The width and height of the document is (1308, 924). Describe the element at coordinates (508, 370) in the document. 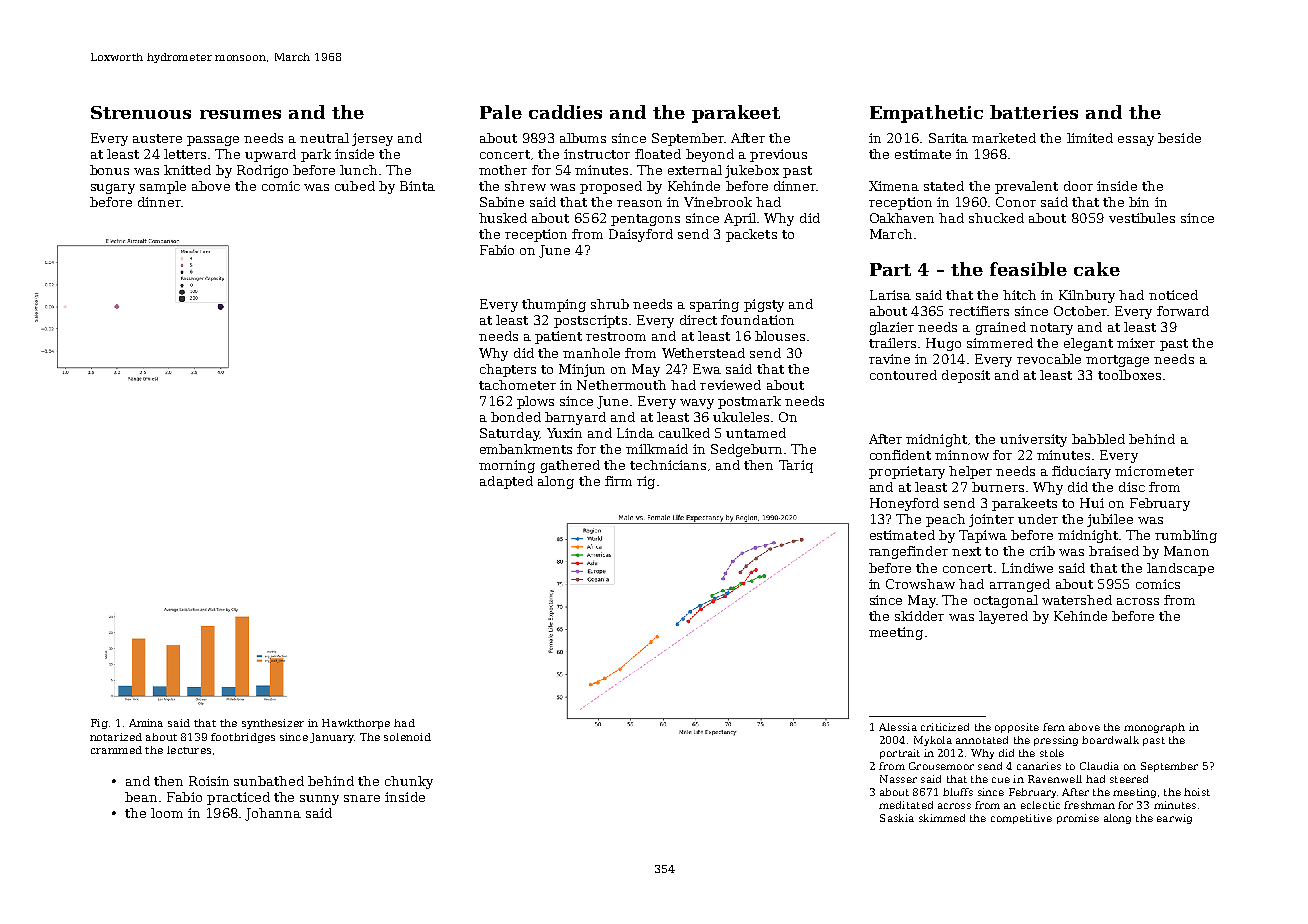

I see `chapters` at that location.
